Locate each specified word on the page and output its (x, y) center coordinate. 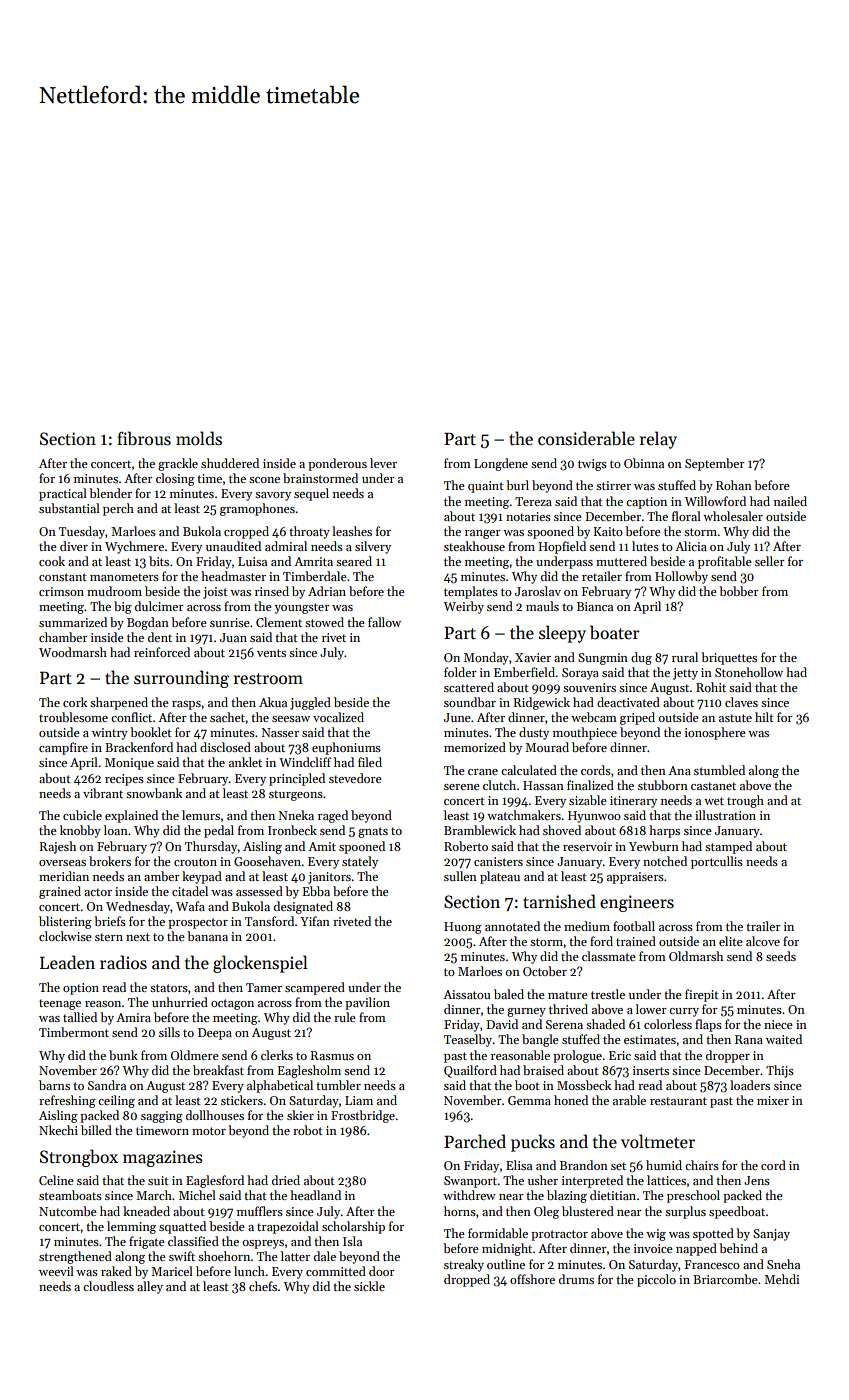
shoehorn (224, 1256)
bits (159, 561)
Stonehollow (749, 672)
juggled (310, 703)
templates (471, 592)
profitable (725, 562)
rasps (186, 705)
